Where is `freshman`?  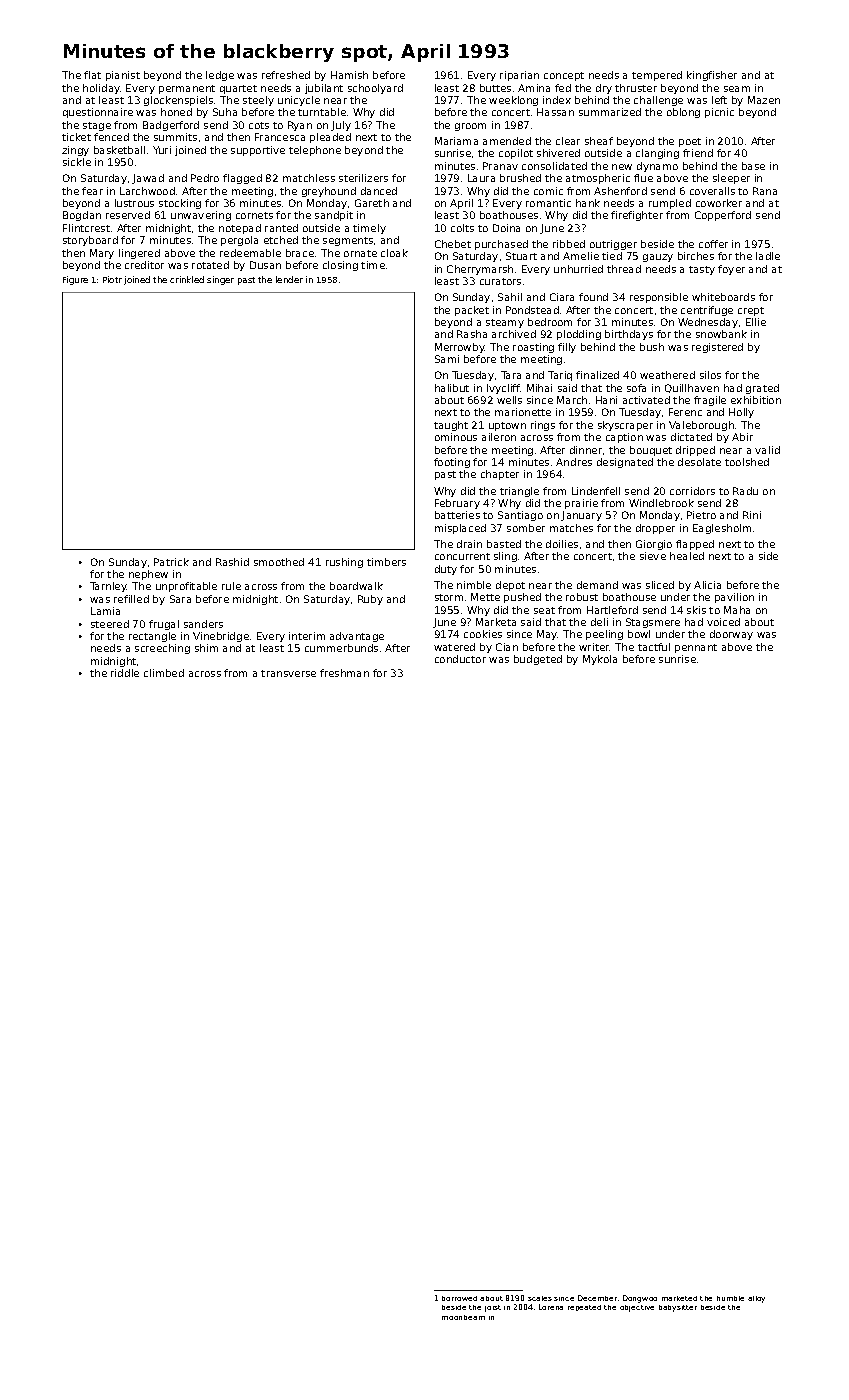 freshman is located at coordinates (344, 673).
